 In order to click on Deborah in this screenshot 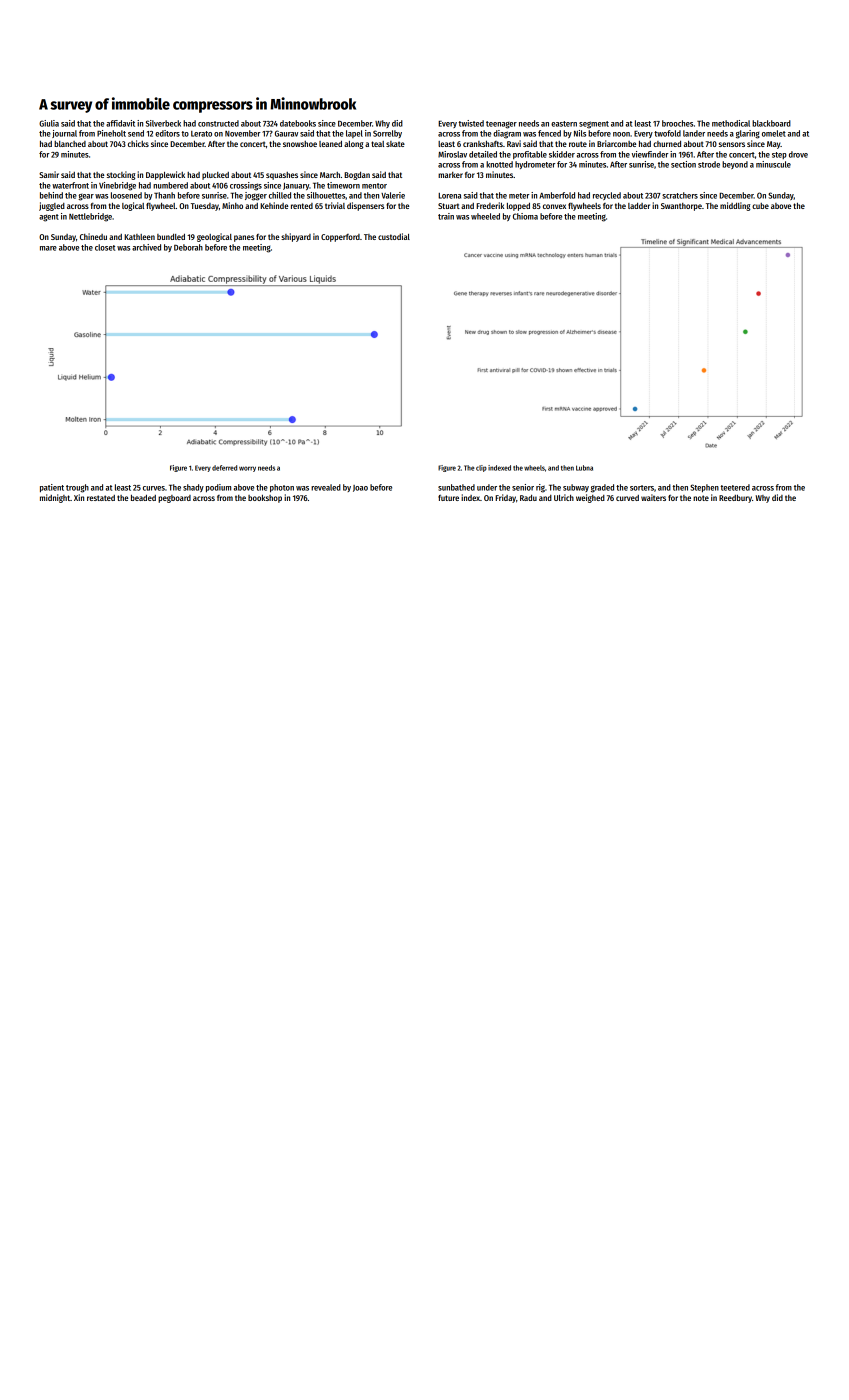, I will do `click(188, 247)`.
